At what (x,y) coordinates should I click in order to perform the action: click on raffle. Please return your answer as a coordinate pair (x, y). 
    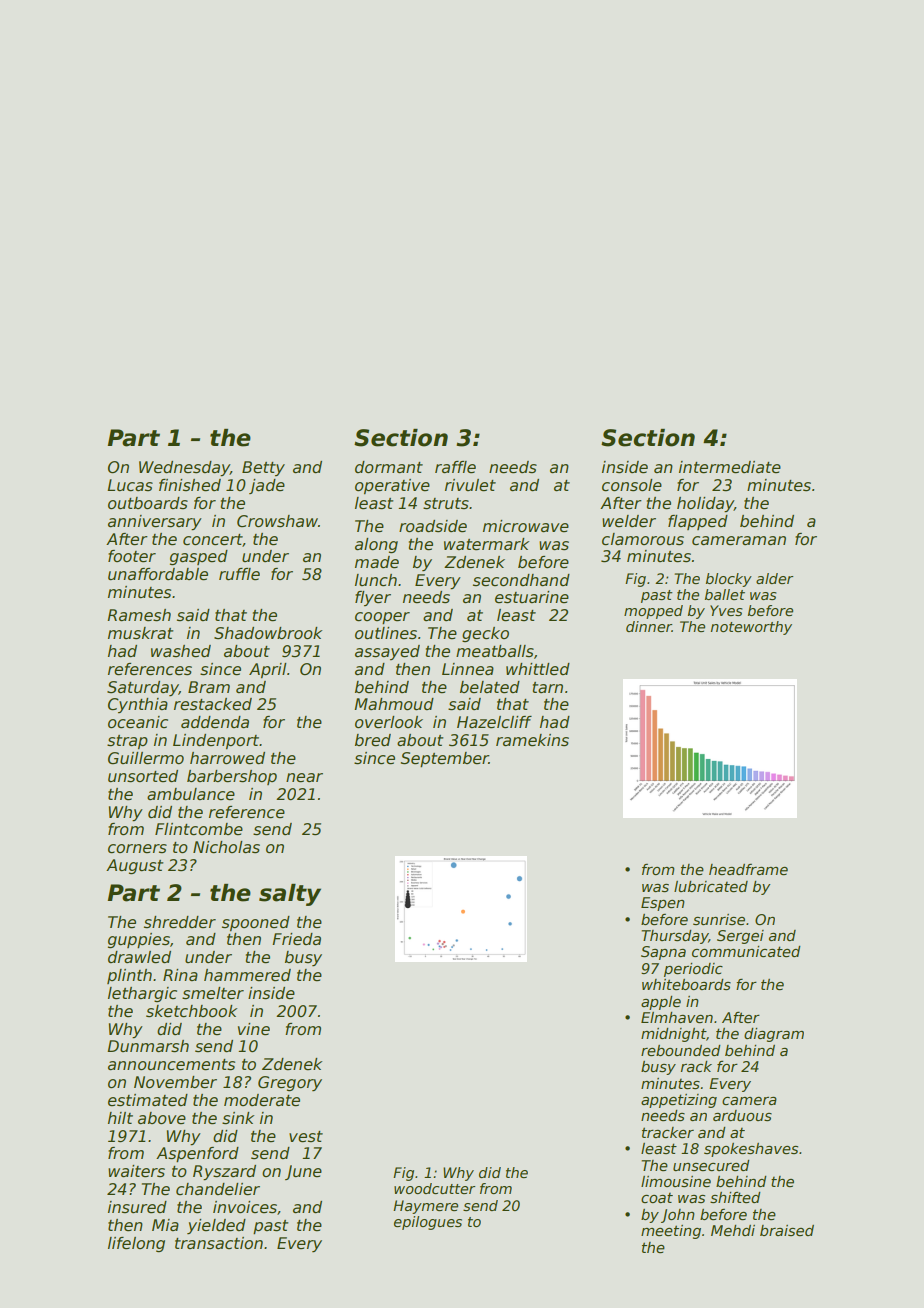
    Looking at the image, I should click on (455, 467).
